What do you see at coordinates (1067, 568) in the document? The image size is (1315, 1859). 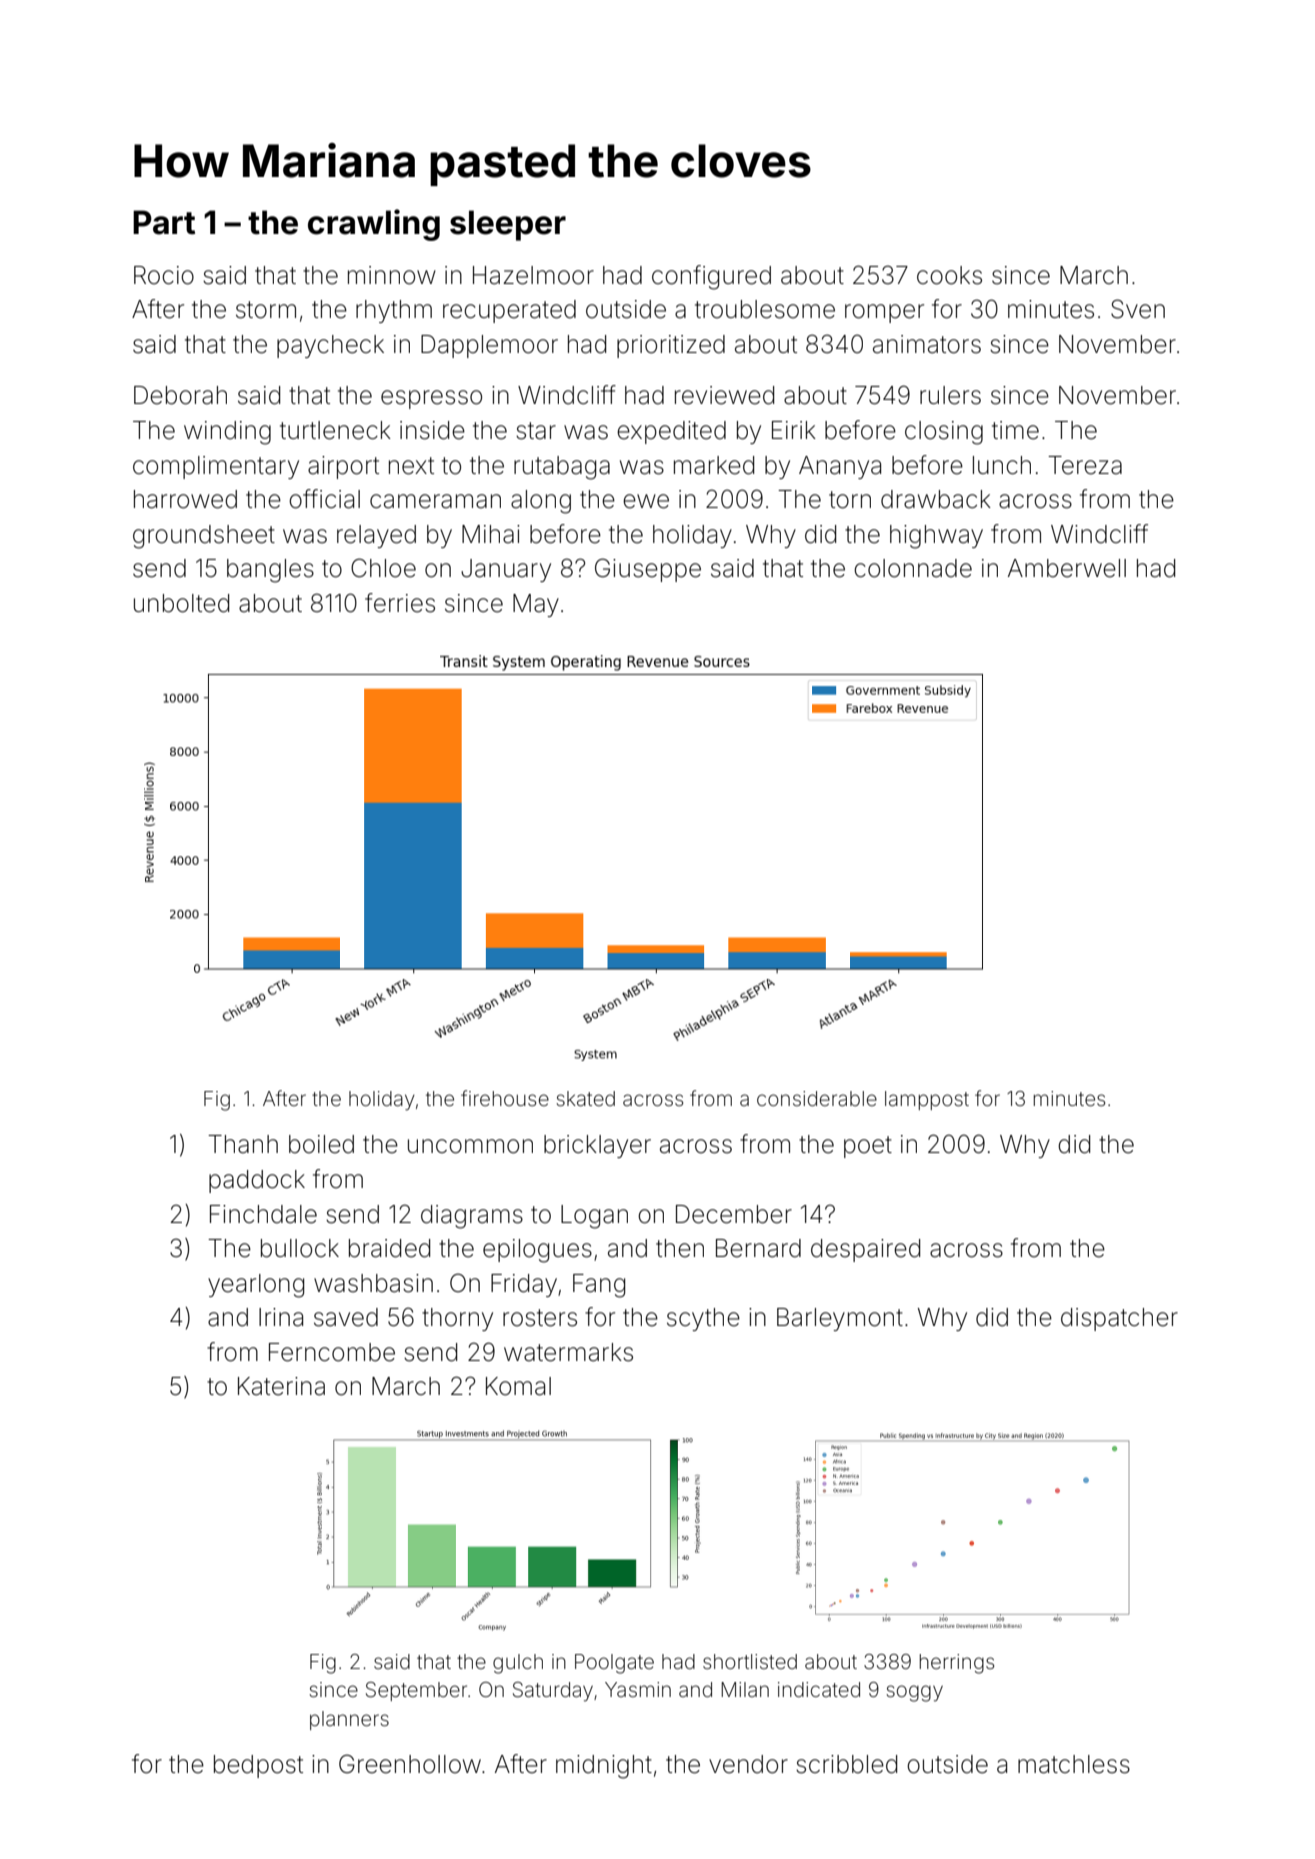 I see `Amberwell` at bounding box center [1067, 568].
